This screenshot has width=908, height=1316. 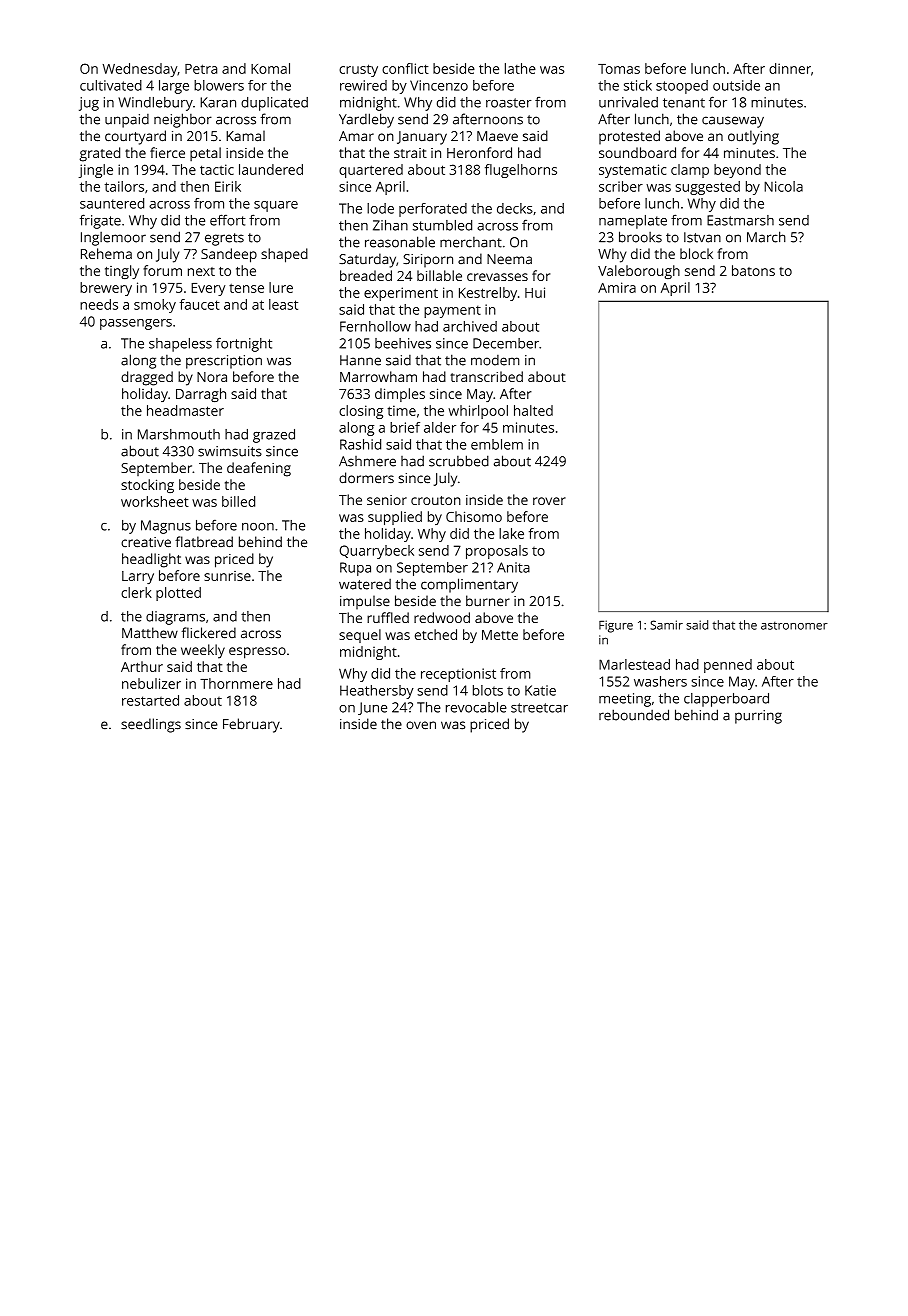 What do you see at coordinates (150, 700) in the screenshot?
I see `restarted` at bounding box center [150, 700].
